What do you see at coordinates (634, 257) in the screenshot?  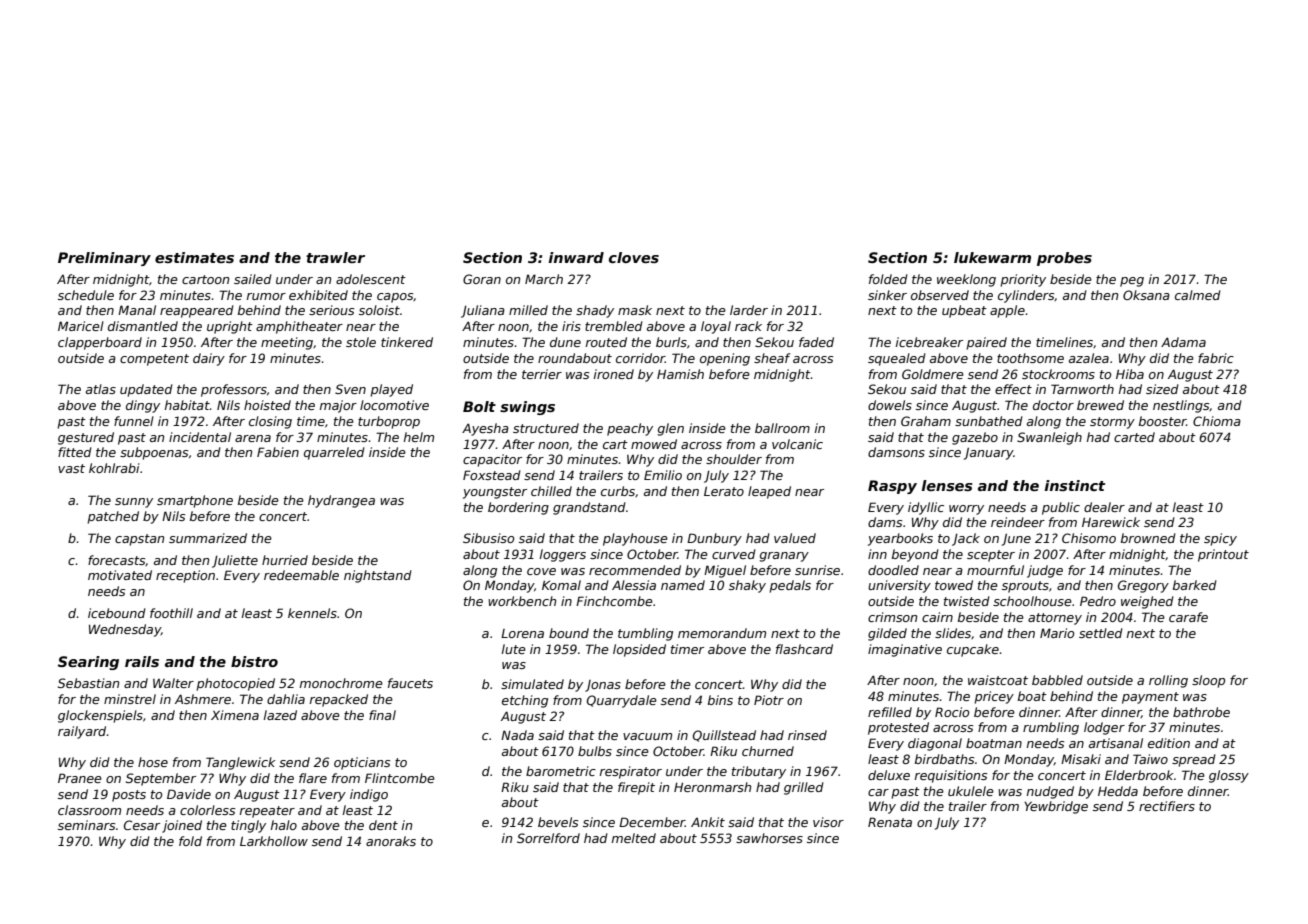 I see `cloves` at bounding box center [634, 257].
